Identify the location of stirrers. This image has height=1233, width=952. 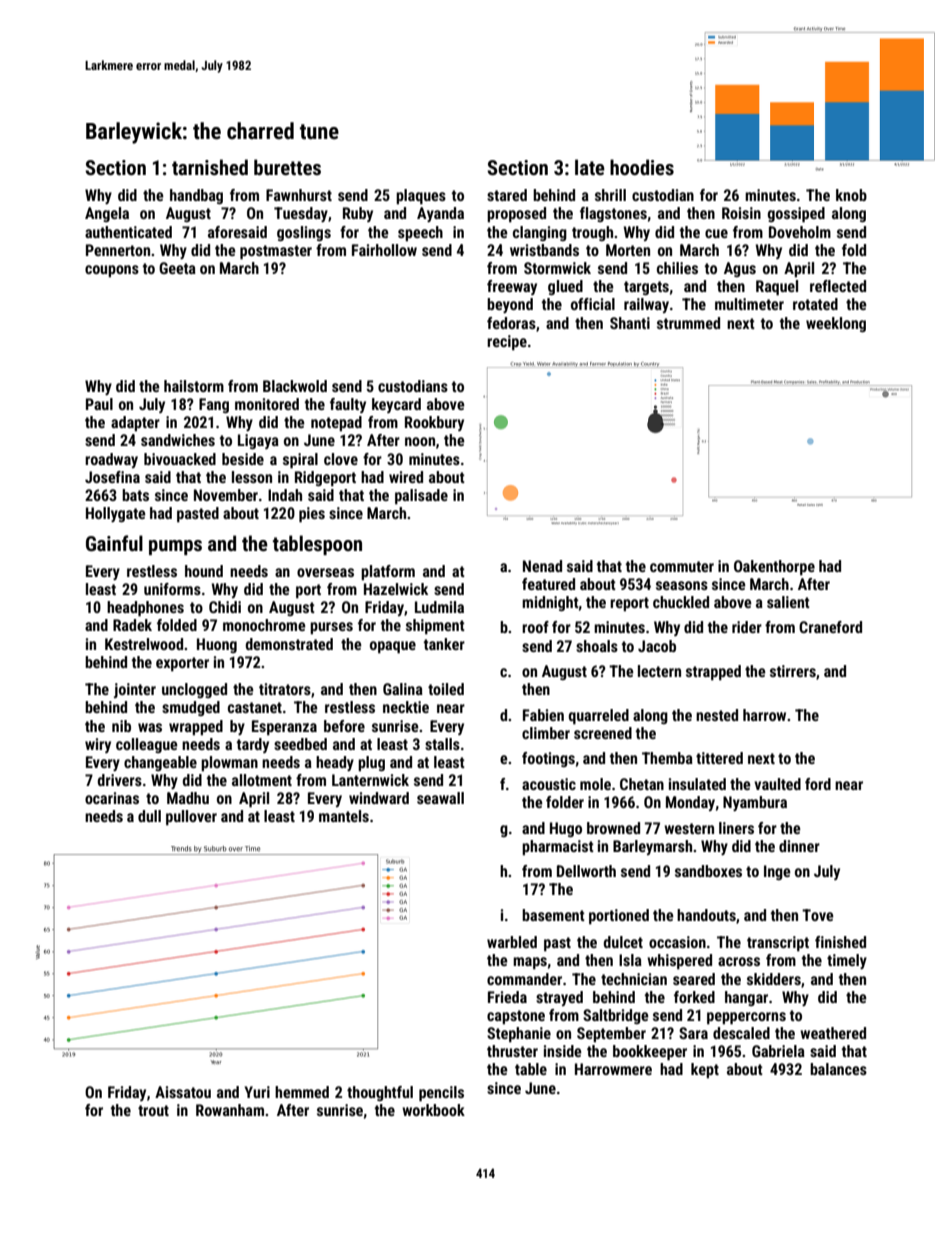
(793, 671).
